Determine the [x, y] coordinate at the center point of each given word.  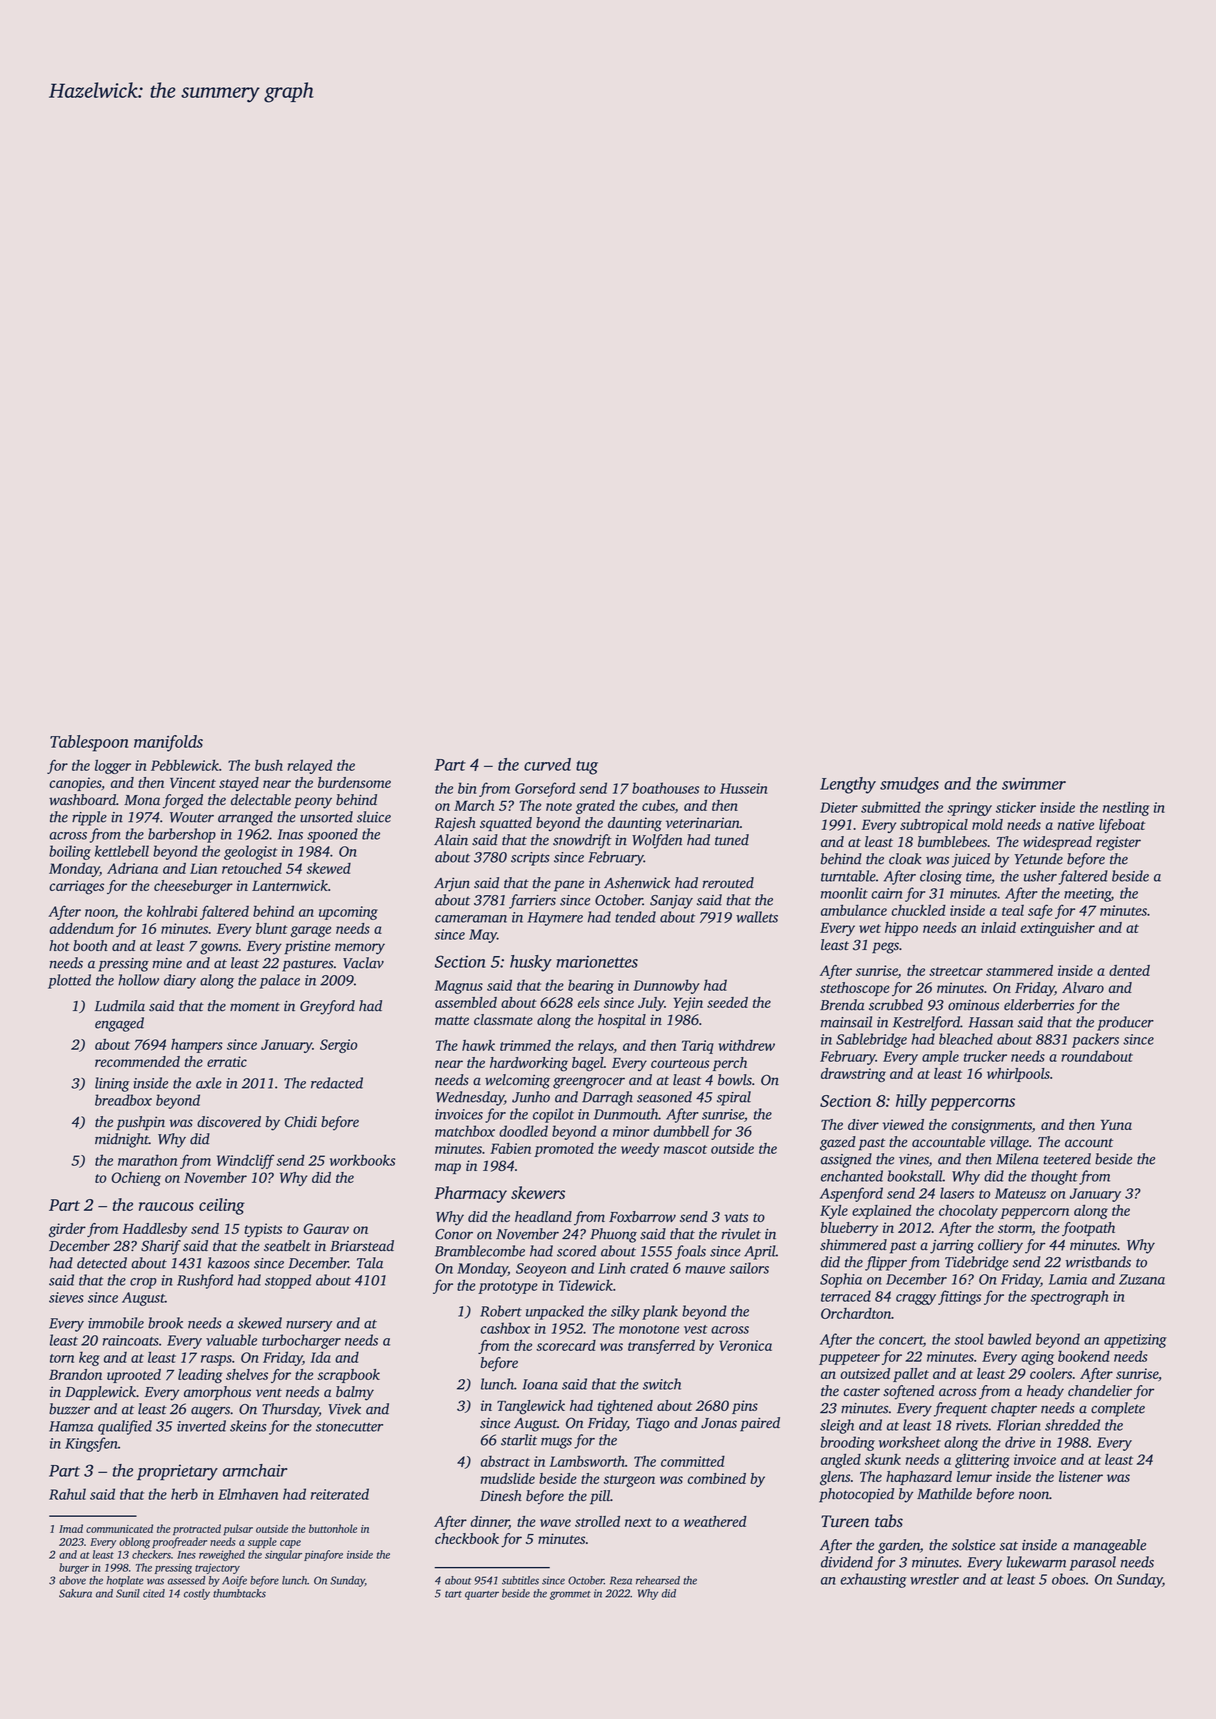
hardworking [529, 1064]
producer [1125, 1023]
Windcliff [245, 1161]
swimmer [1034, 783]
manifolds [168, 743]
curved [547, 764]
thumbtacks [239, 1593]
